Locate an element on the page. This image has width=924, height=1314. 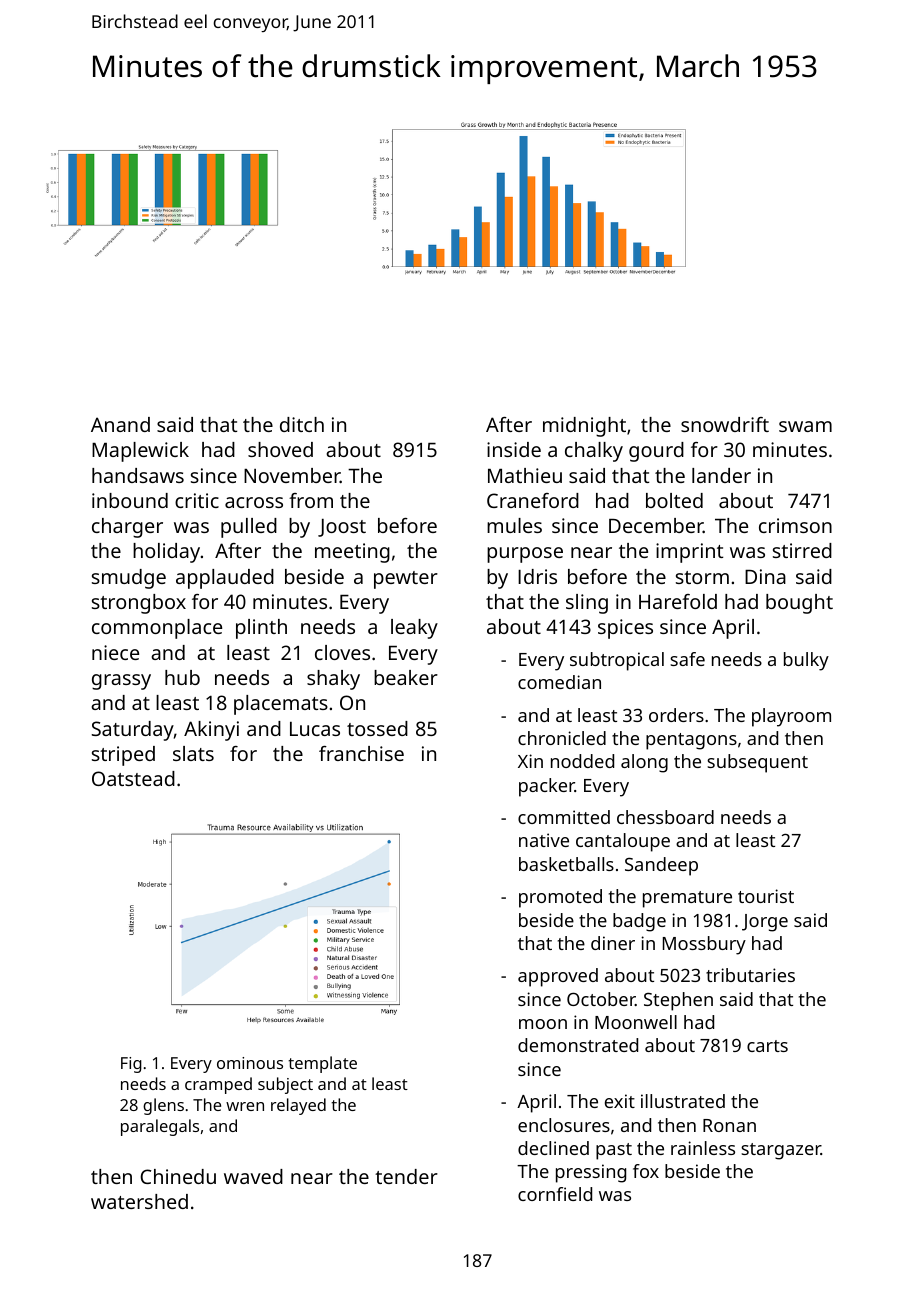
approved is located at coordinates (558, 977).
